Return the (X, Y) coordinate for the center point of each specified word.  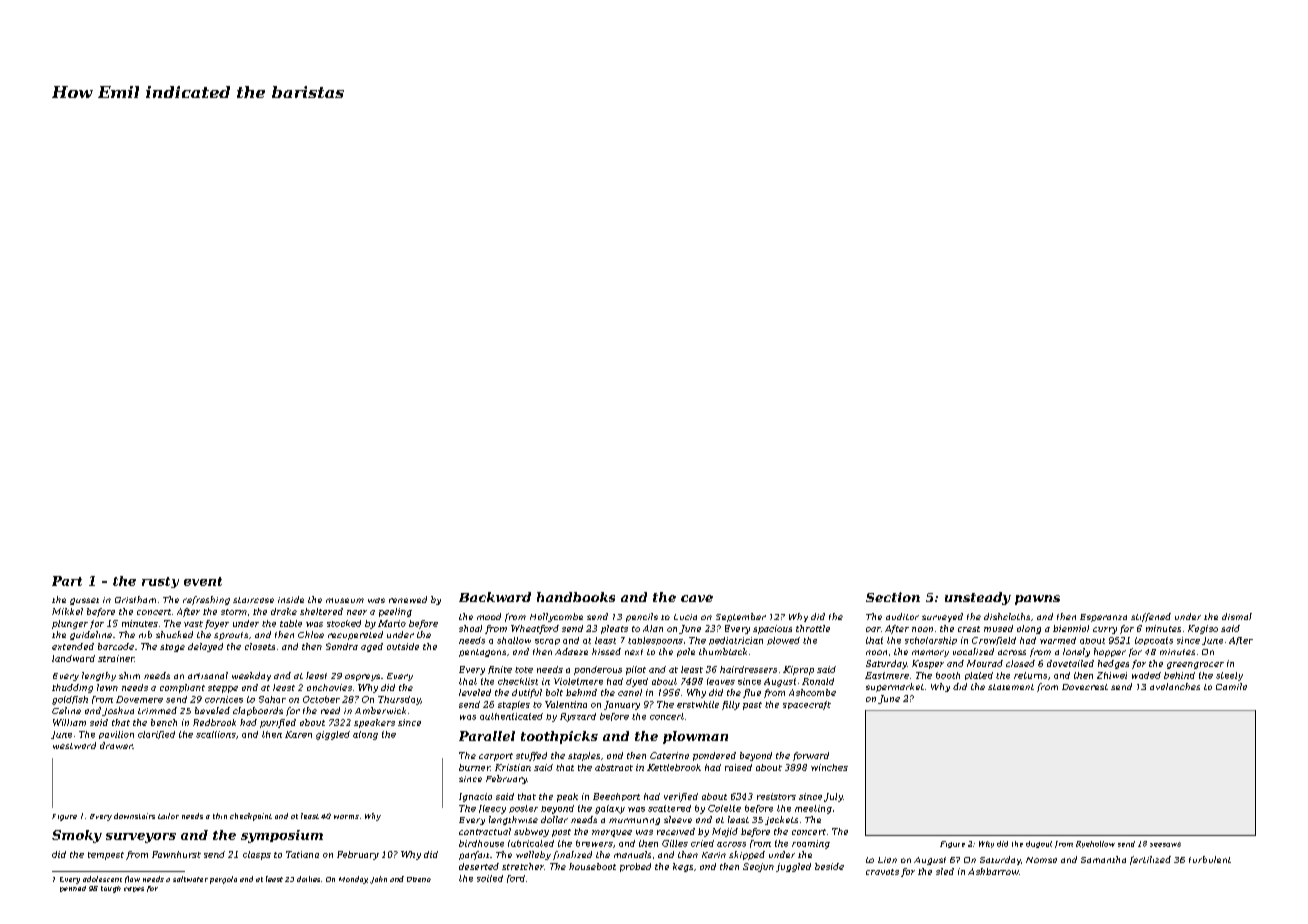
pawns (1037, 600)
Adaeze (571, 651)
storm (234, 612)
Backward (495, 597)
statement (1011, 687)
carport (496, 757)
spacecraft (807, 705)
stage (172, 648)
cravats (882, 872)
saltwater (190, 879)
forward (811, 756)
